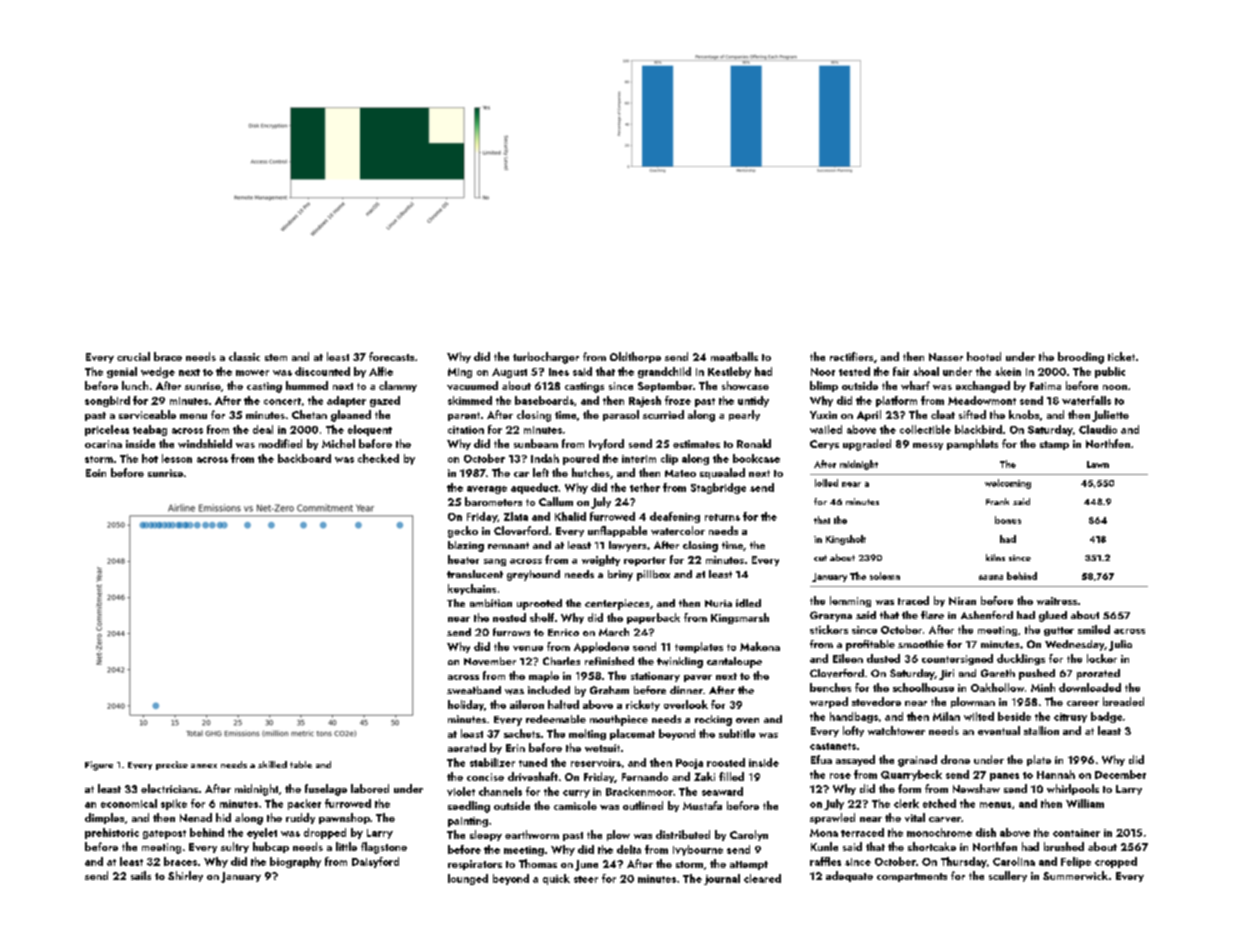 The image size is (1233, 952). I want to click on channels, so click(500, 791).
